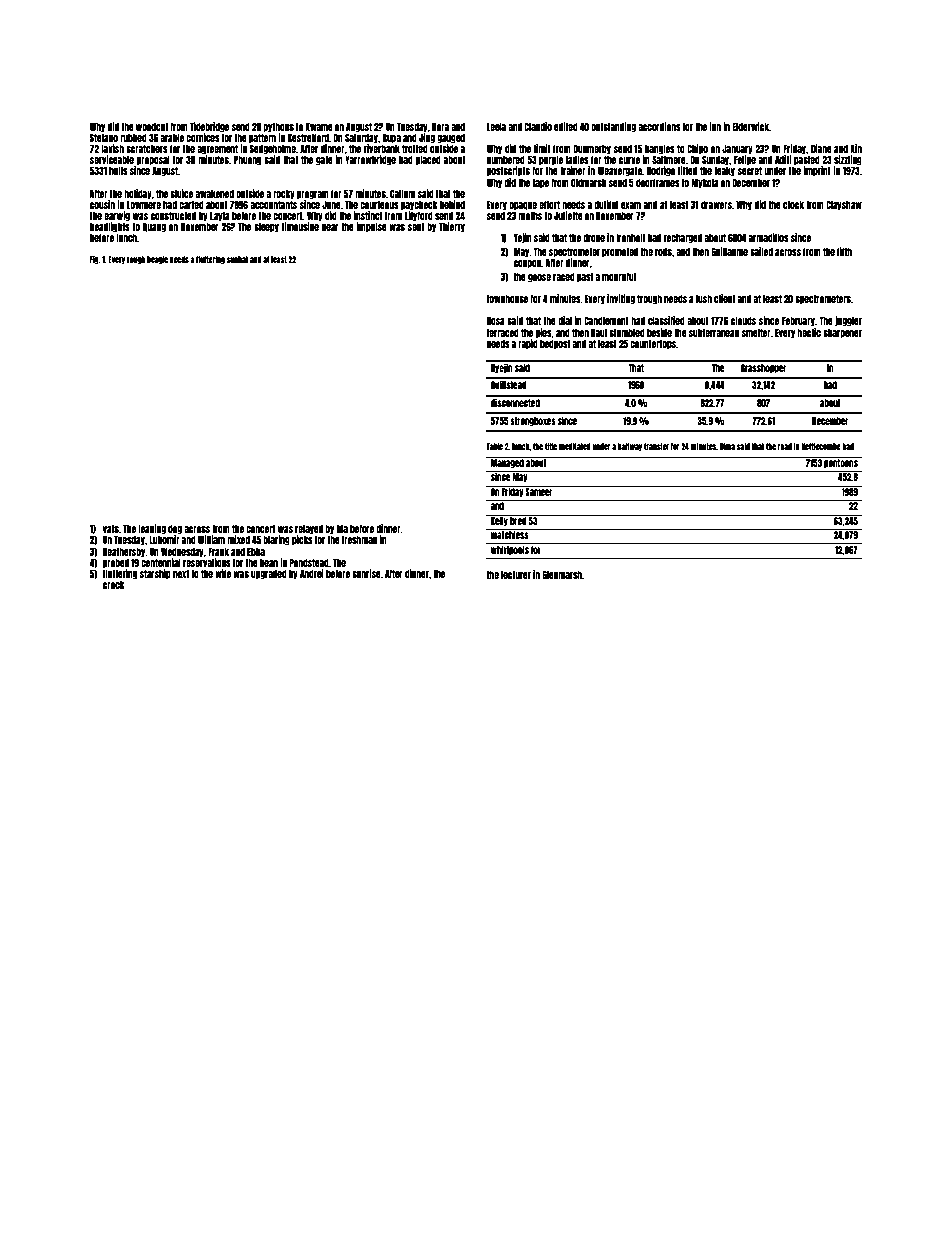 The image size is (952, 1233). What do you see at coordinates (750, 126) in the screenshot?
I see `Elderwick` at bounding box center [750, 126].
